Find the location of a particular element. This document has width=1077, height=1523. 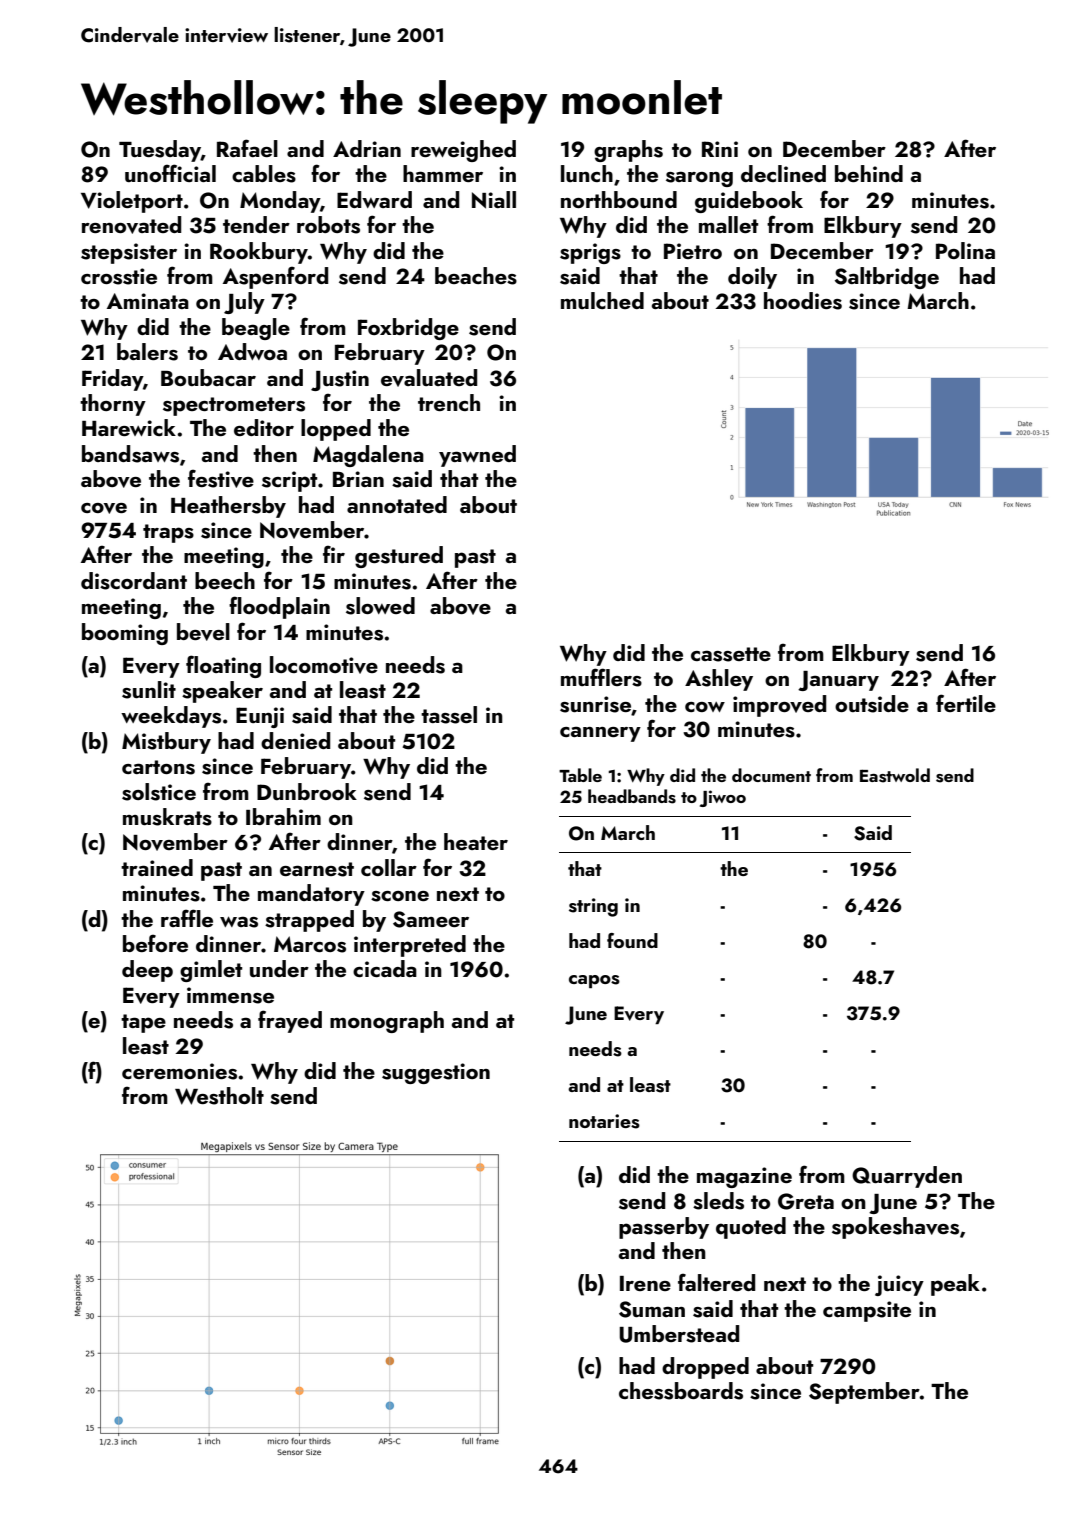

Eastwold is located at coordinates (895, 775).
